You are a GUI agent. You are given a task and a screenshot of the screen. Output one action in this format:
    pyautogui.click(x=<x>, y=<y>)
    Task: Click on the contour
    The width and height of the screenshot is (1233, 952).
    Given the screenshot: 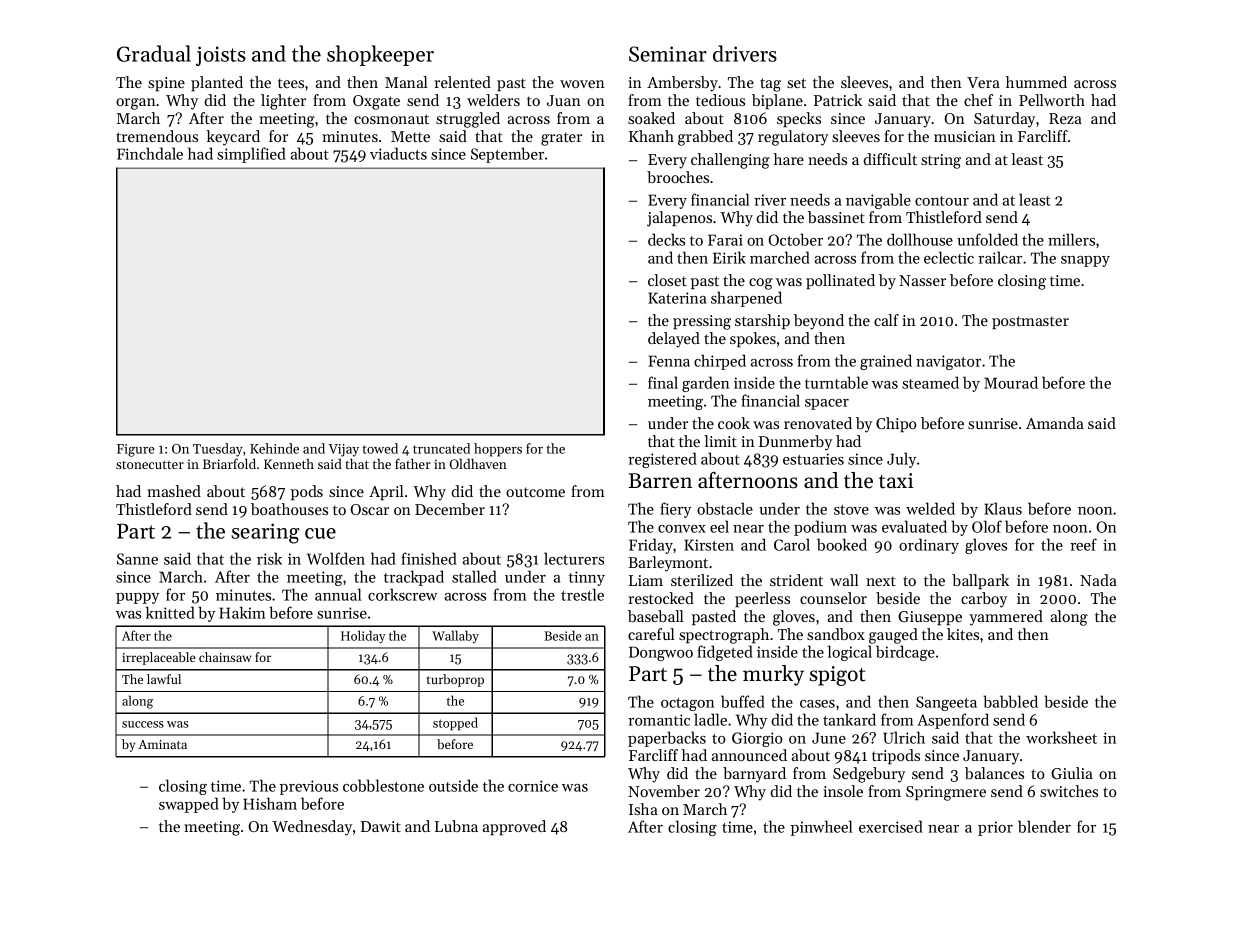 What is the action you would take?
    pyautogui.click(x=942, y=201)
